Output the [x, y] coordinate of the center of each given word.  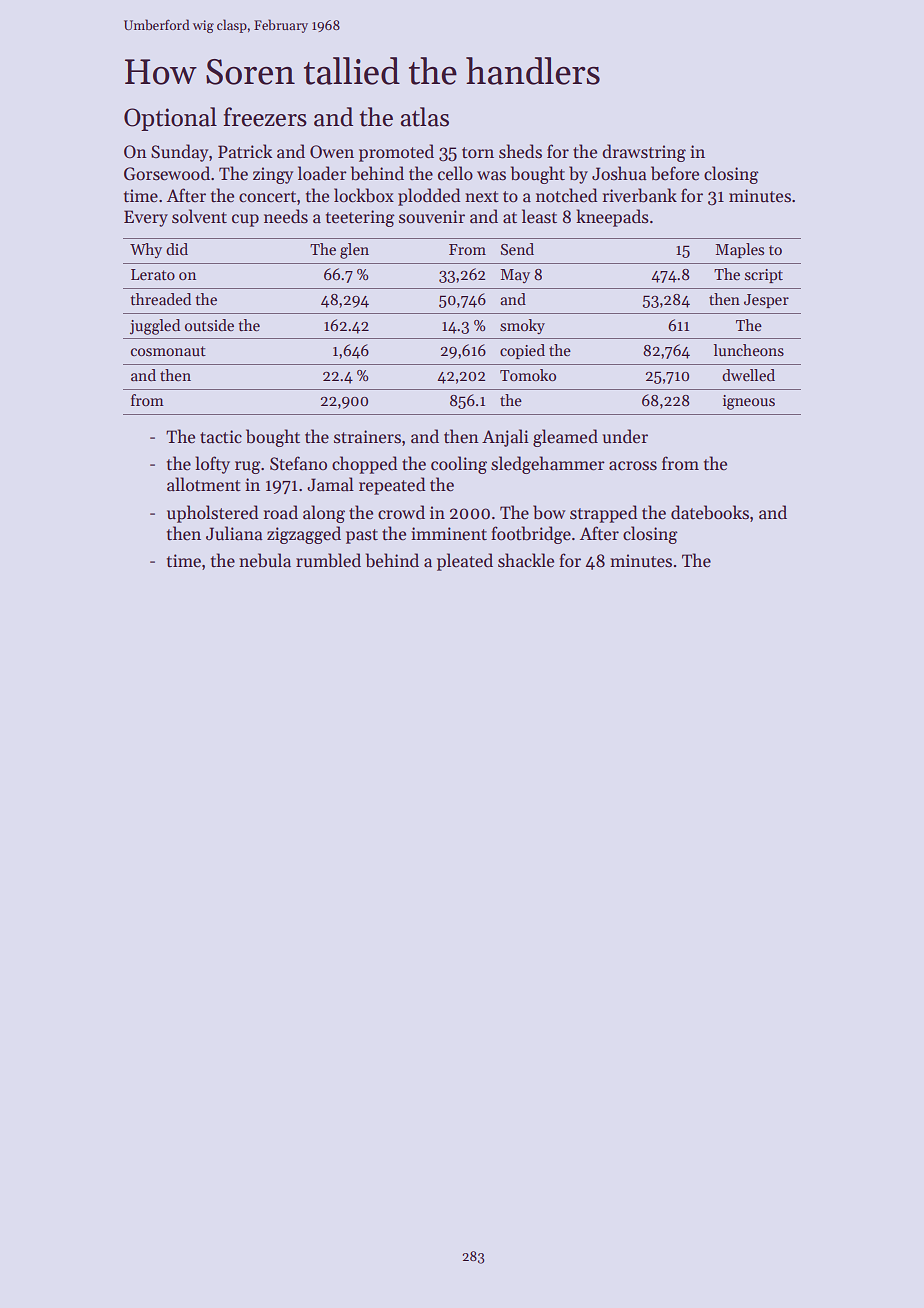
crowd [401, 512]
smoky [522, 326]
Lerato [153, 274]
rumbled [328, 560]
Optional [170, 119]
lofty [212, 465]
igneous [749, 402]
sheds [520, 151]
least [539, 216]
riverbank [640, 195]
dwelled [748, 375]
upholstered [212, 514]
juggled [155, 327]
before [675, 173]
